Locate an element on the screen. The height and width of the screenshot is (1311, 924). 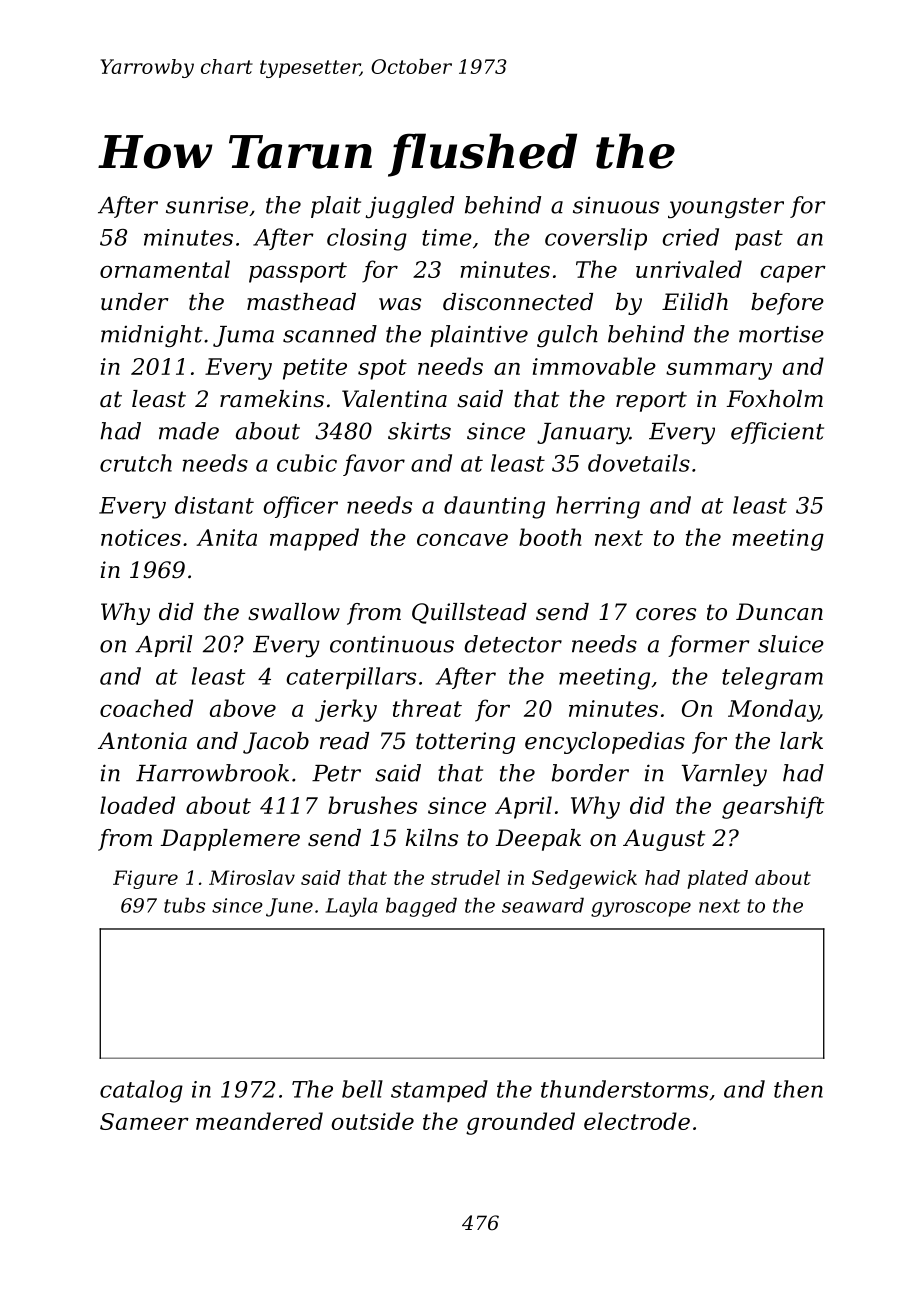
notices is located at coordinates (141, 537).
